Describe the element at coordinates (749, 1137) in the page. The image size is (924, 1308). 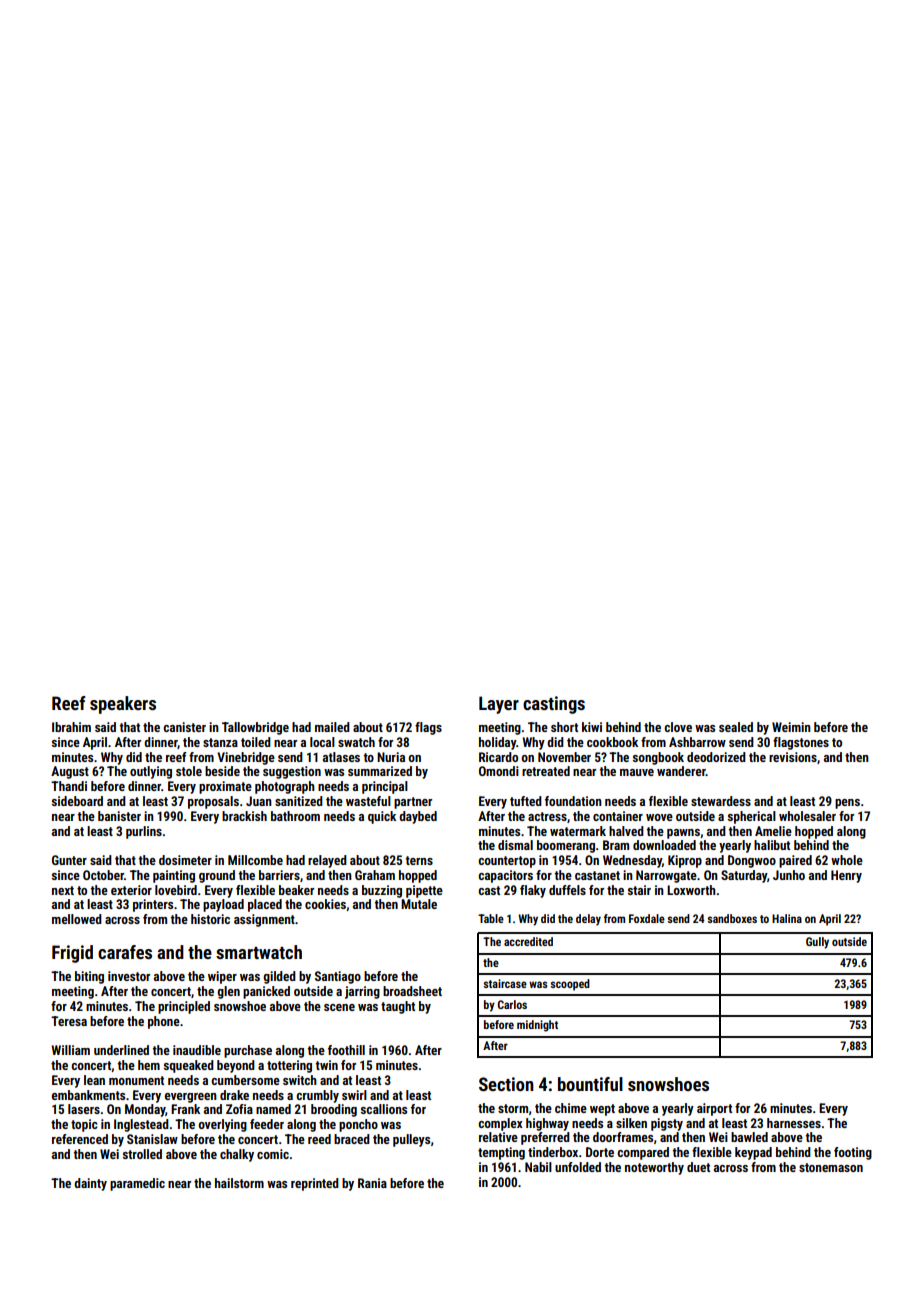
I see `bawled` at that location.
